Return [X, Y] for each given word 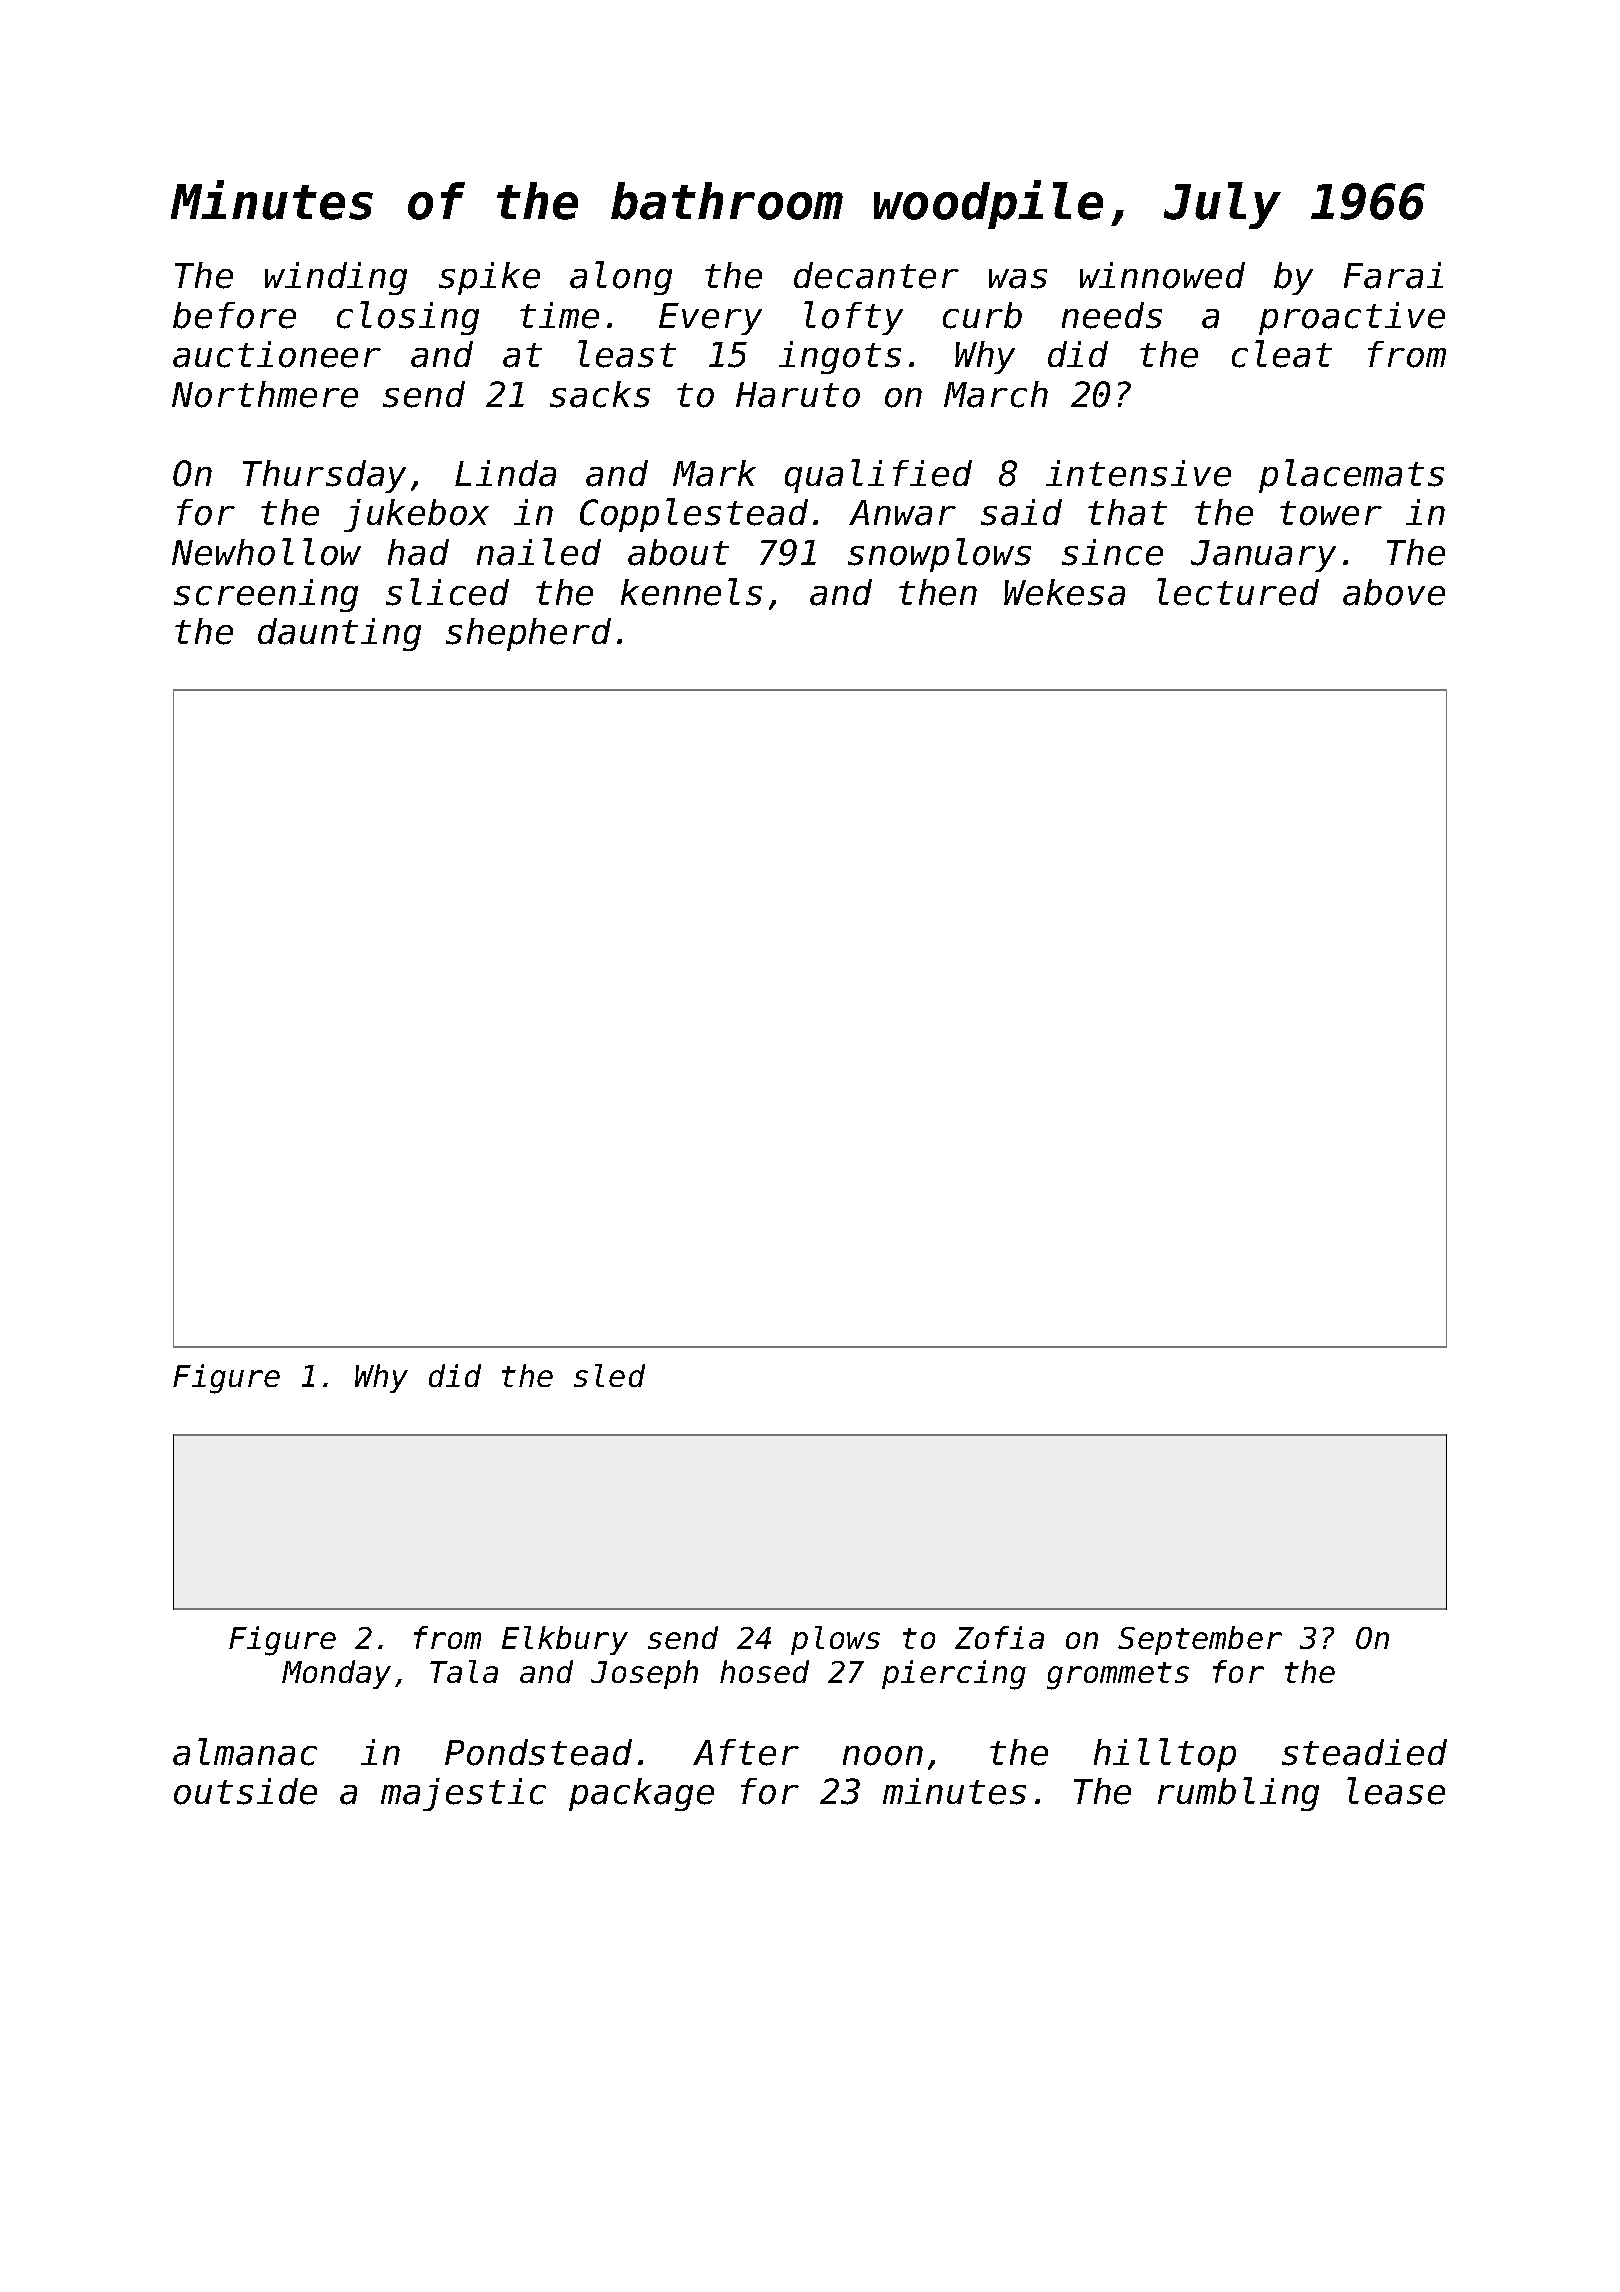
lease [1396, 1791]
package [641, 1794]
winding [336, 278]
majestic [463, 1794]
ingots [840, 357]
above [1394, 592]
